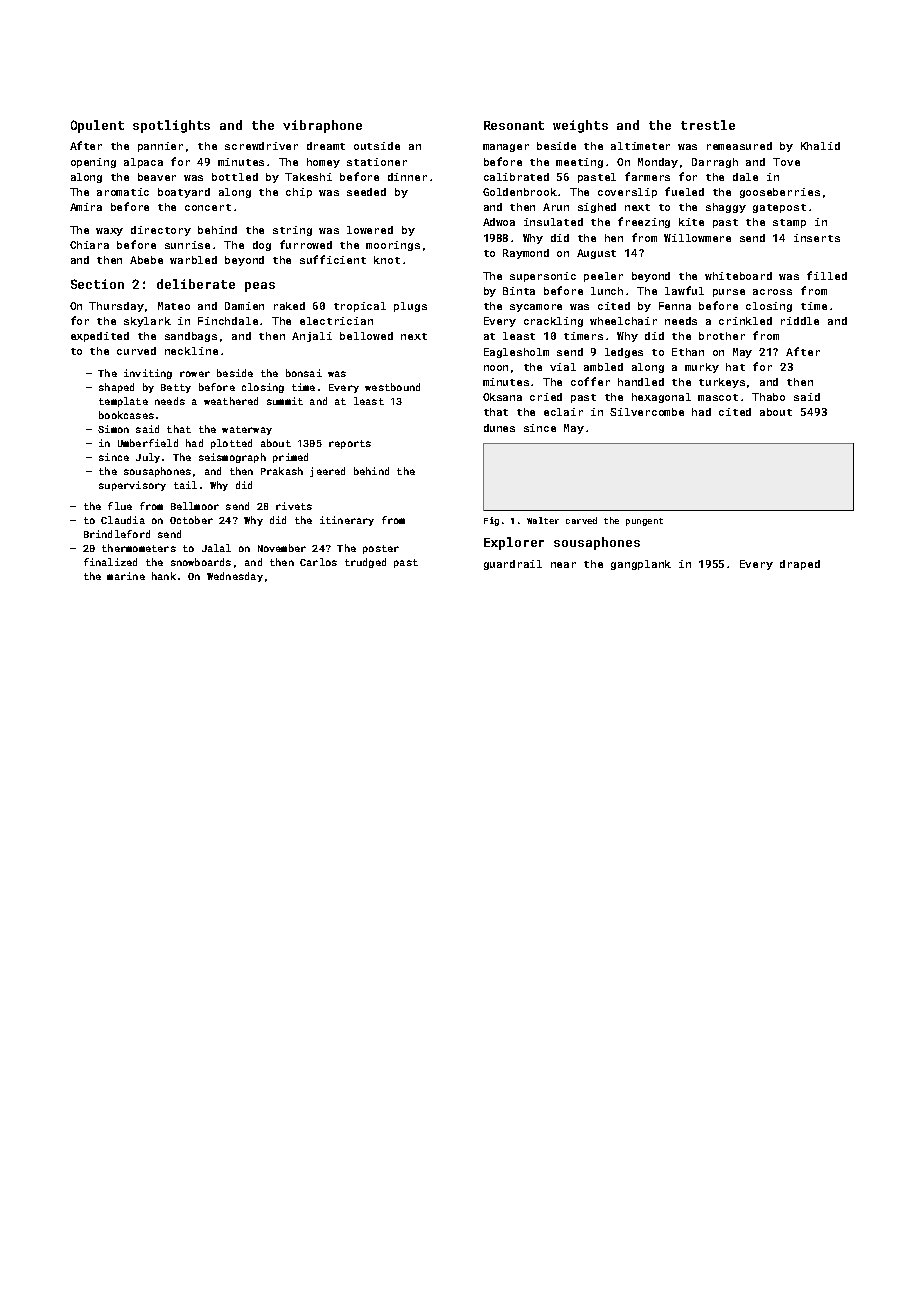 The image size is (924, 1308). Describe the element at coordinates (496, 368) in the image. I see `noon` at that location.
